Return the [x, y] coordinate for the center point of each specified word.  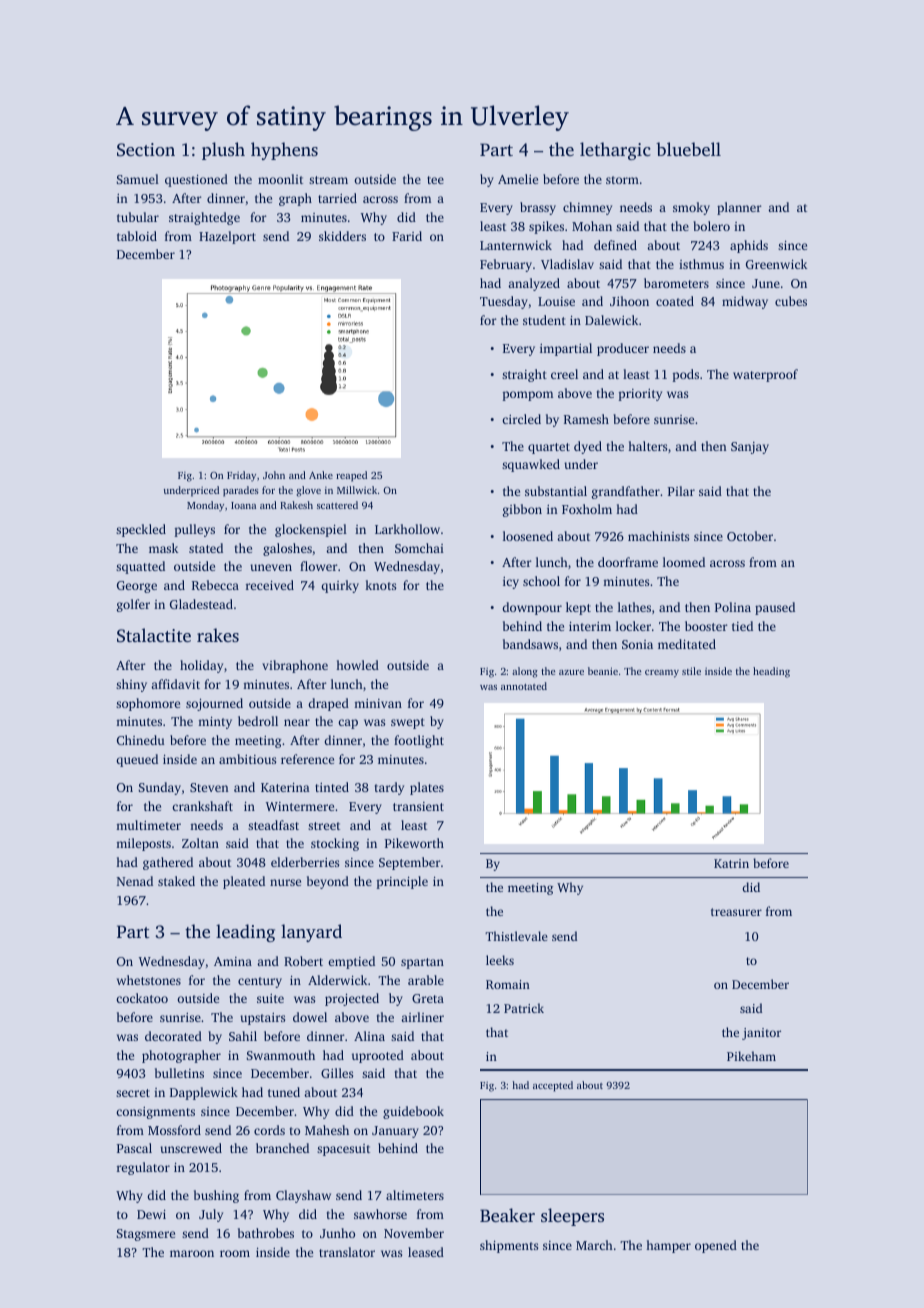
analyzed [534, 284]
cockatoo [142, 998]
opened [716, 1246]
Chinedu [141, 740]
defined [615, 245]
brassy [538, 208]
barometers [676, 283]
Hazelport [227, 237]
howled [357, 665]
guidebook [413, 1112]
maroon [192, 1253]
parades [241, 491]
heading [771, 672]
